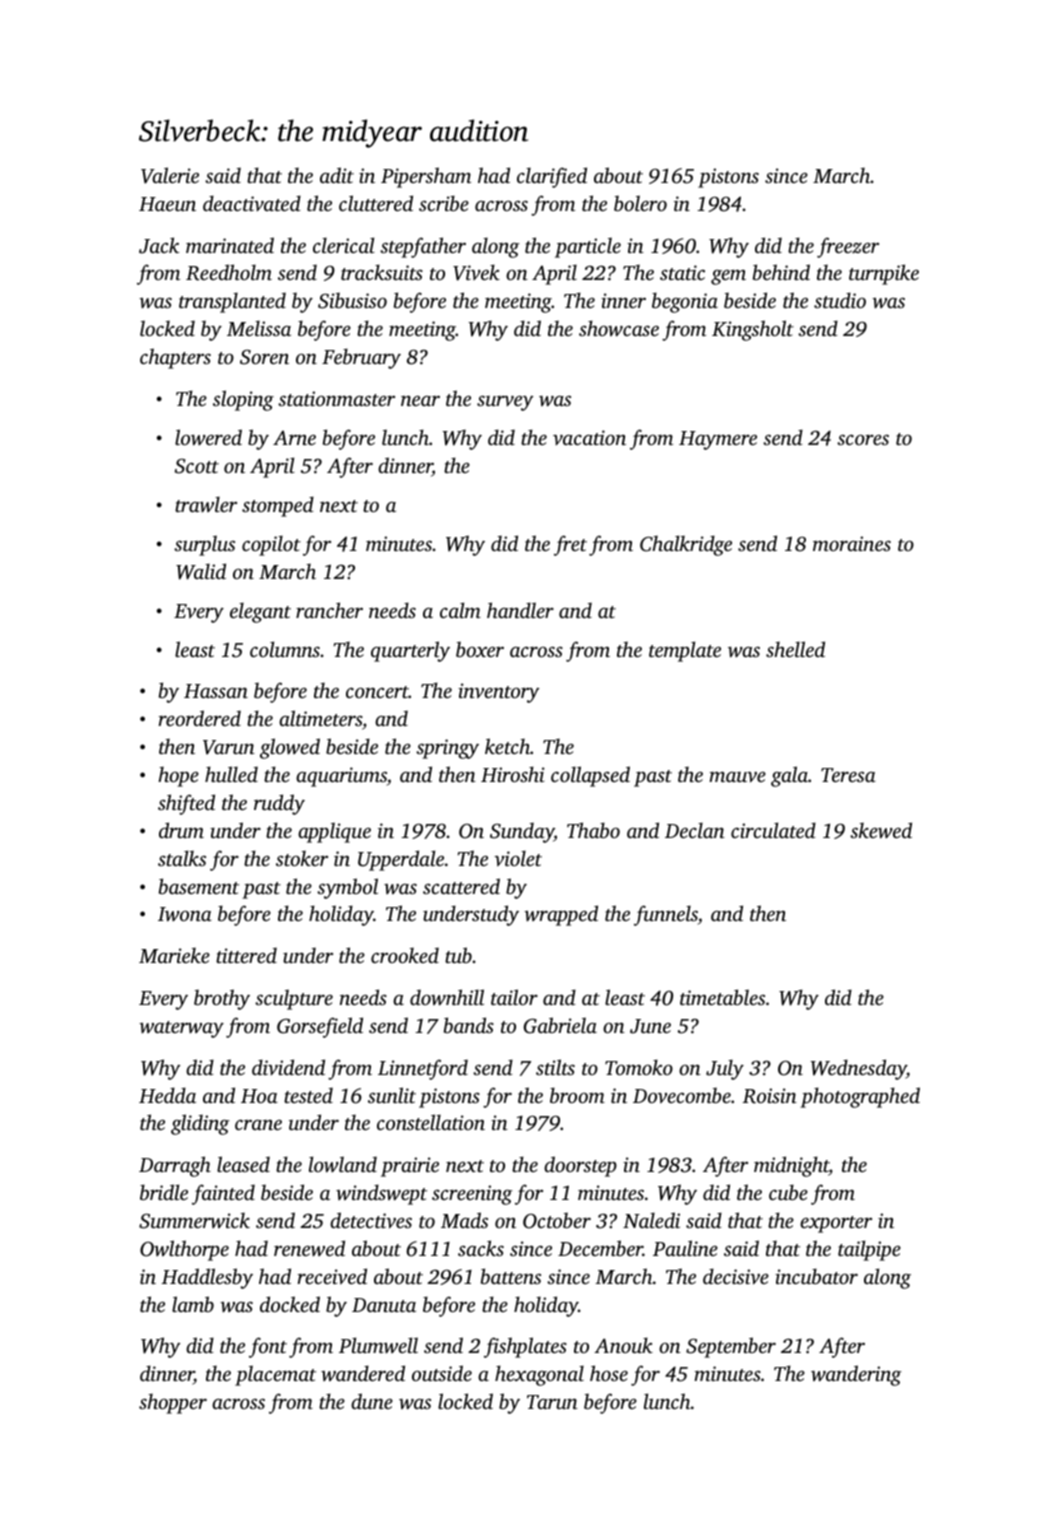 Image resolution: width=1060 pixels, height=1534 pixels. Describe the element at coordinates (460, 610) in the screenshot. I see `calm` at that location.
